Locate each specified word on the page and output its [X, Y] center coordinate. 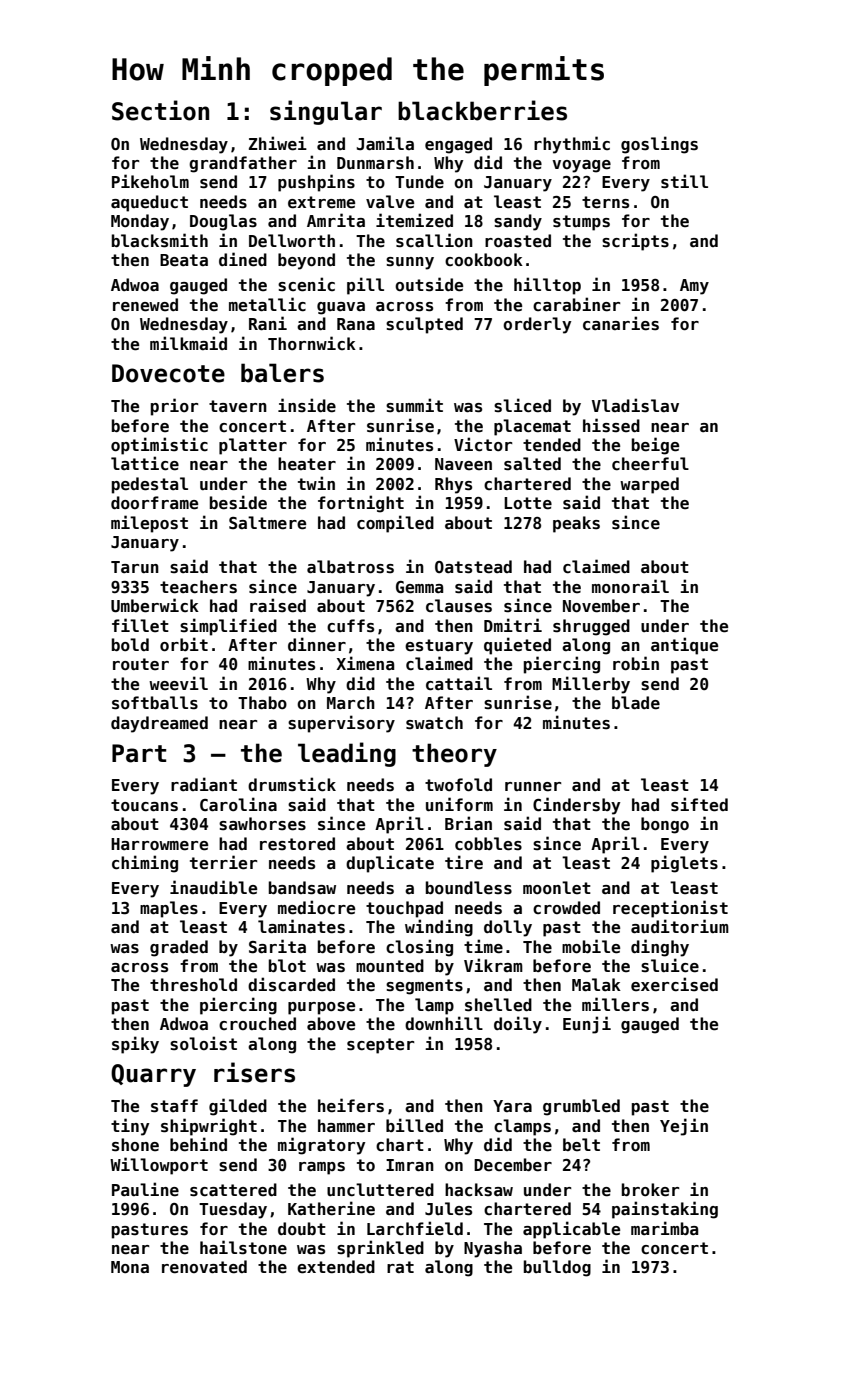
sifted [699, 804]
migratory [321, 1146]
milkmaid [188, 343]
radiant [204, 784]
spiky [135, 1045]
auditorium [680, 926]
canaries [621, 323]
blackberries [482, 110]
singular [326, 112]
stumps [581, 223]
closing [419, 948]
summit [414, 405]
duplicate [390, 864]
